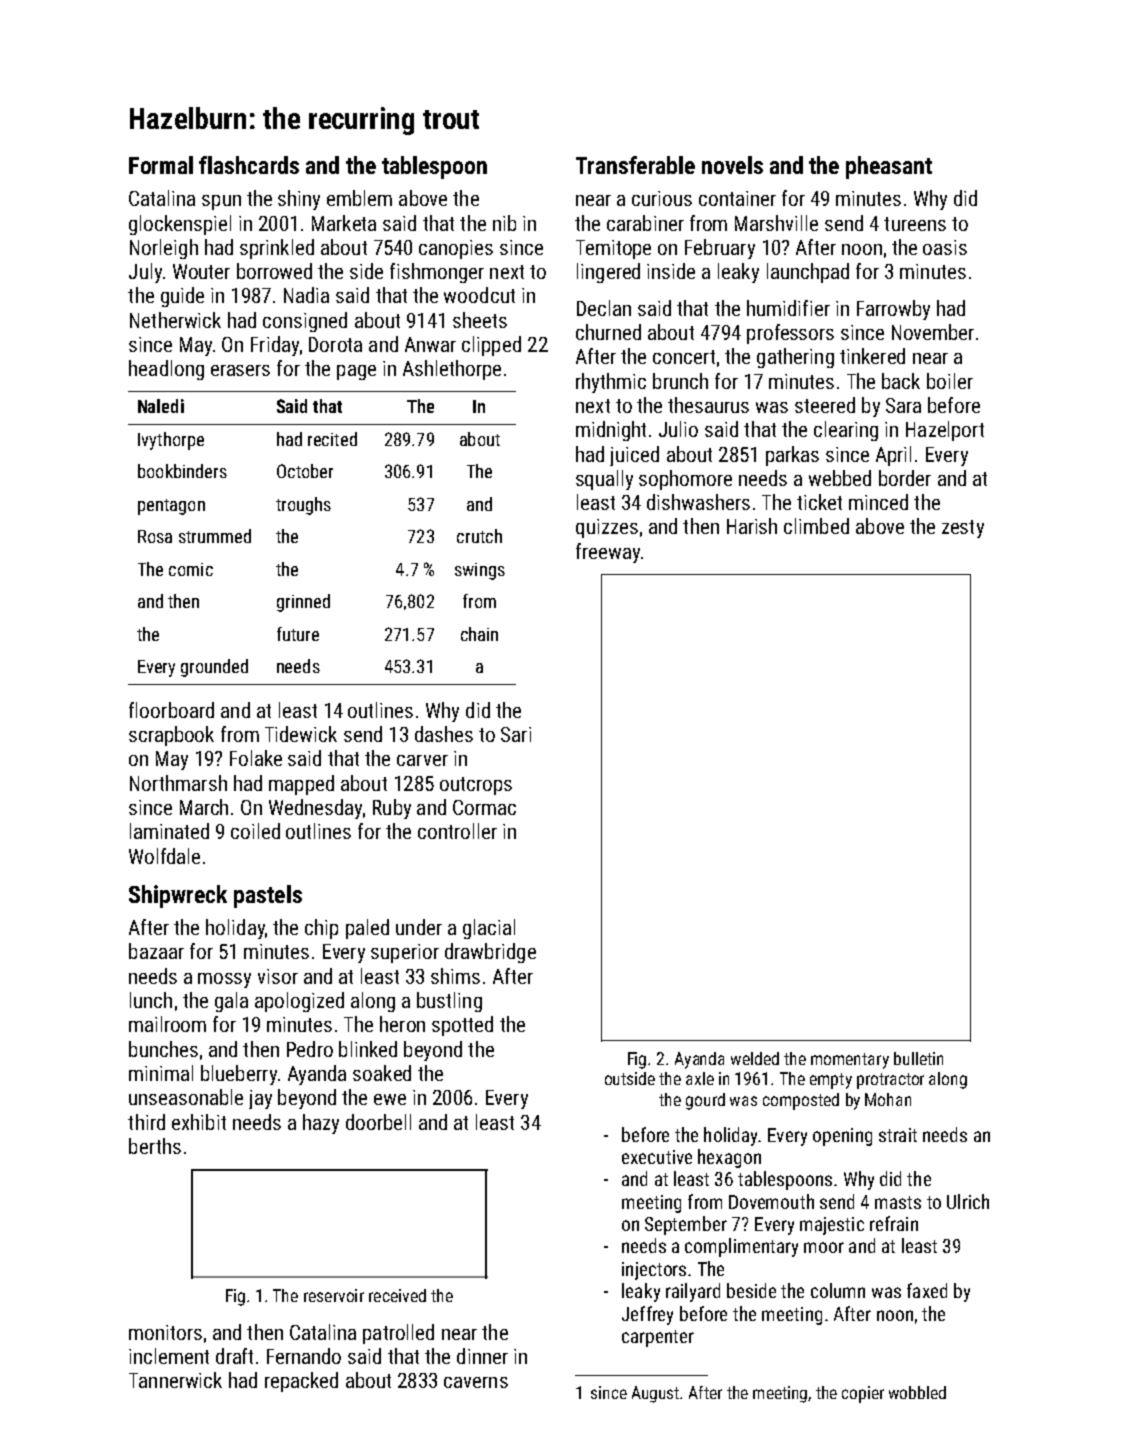  I want to click on zesty, so click(963, 529).
